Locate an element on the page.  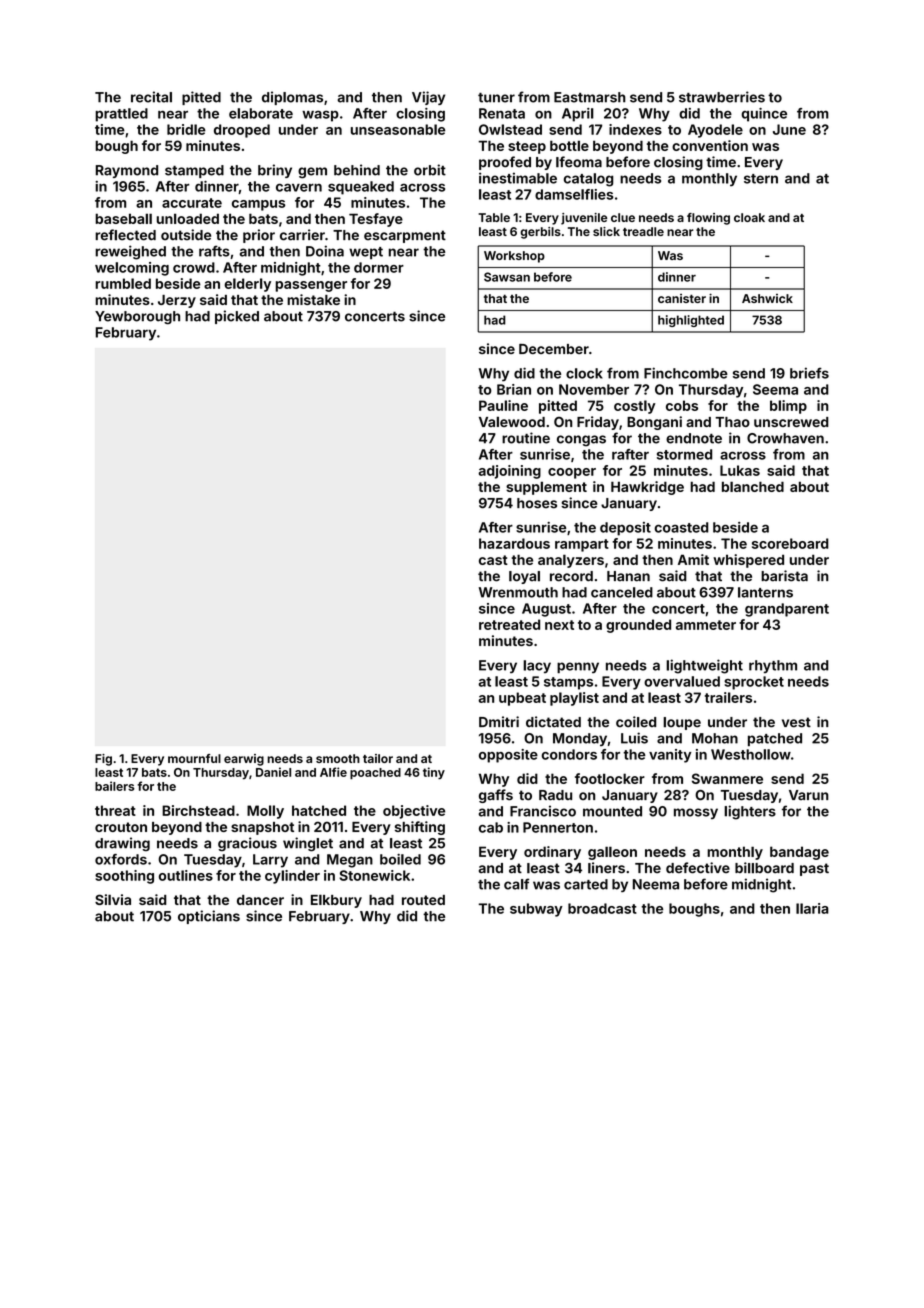
quince is located at coordinates (764, 115).
